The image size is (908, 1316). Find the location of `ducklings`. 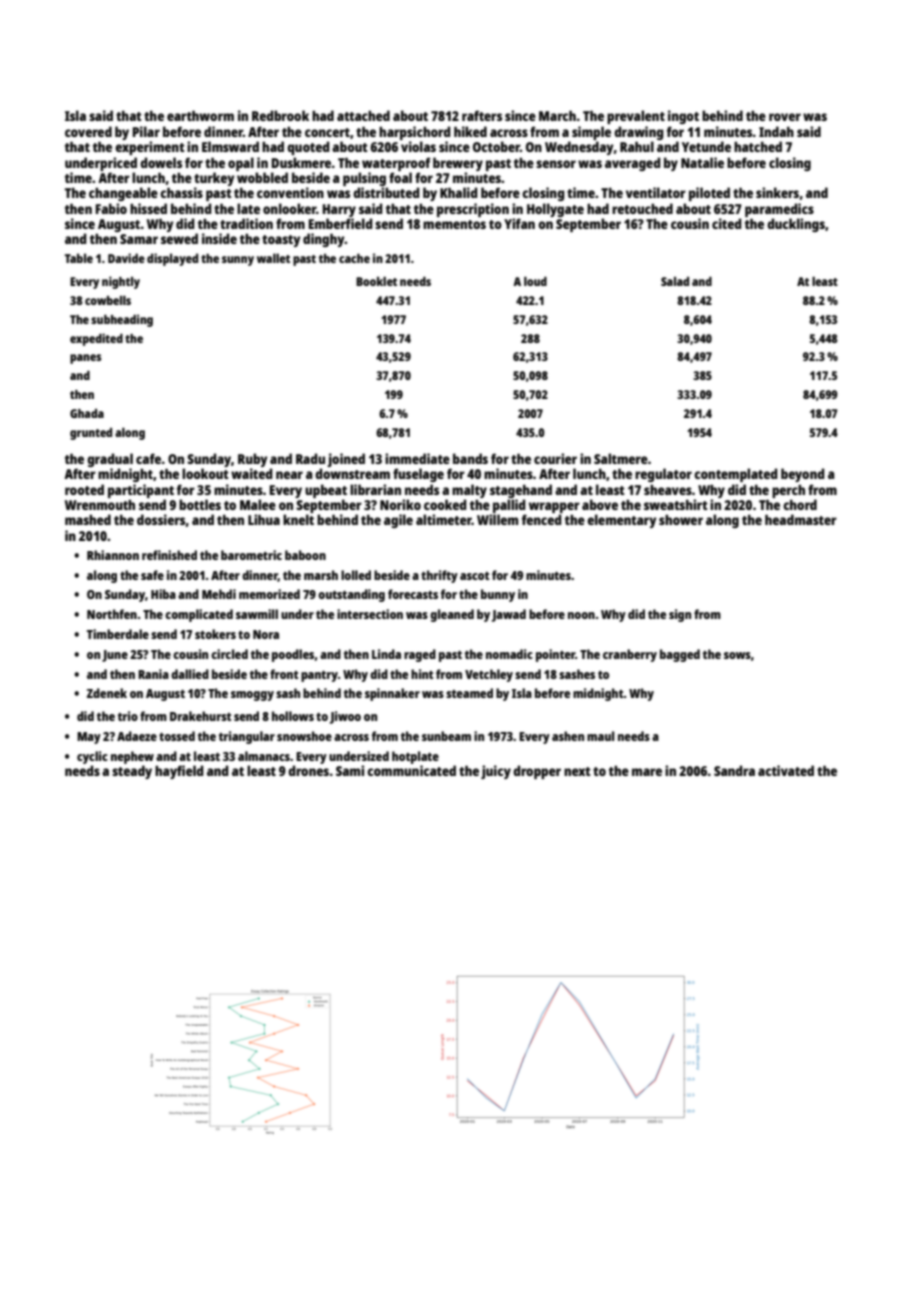

ducklings is located at coordinates (796, 225).
